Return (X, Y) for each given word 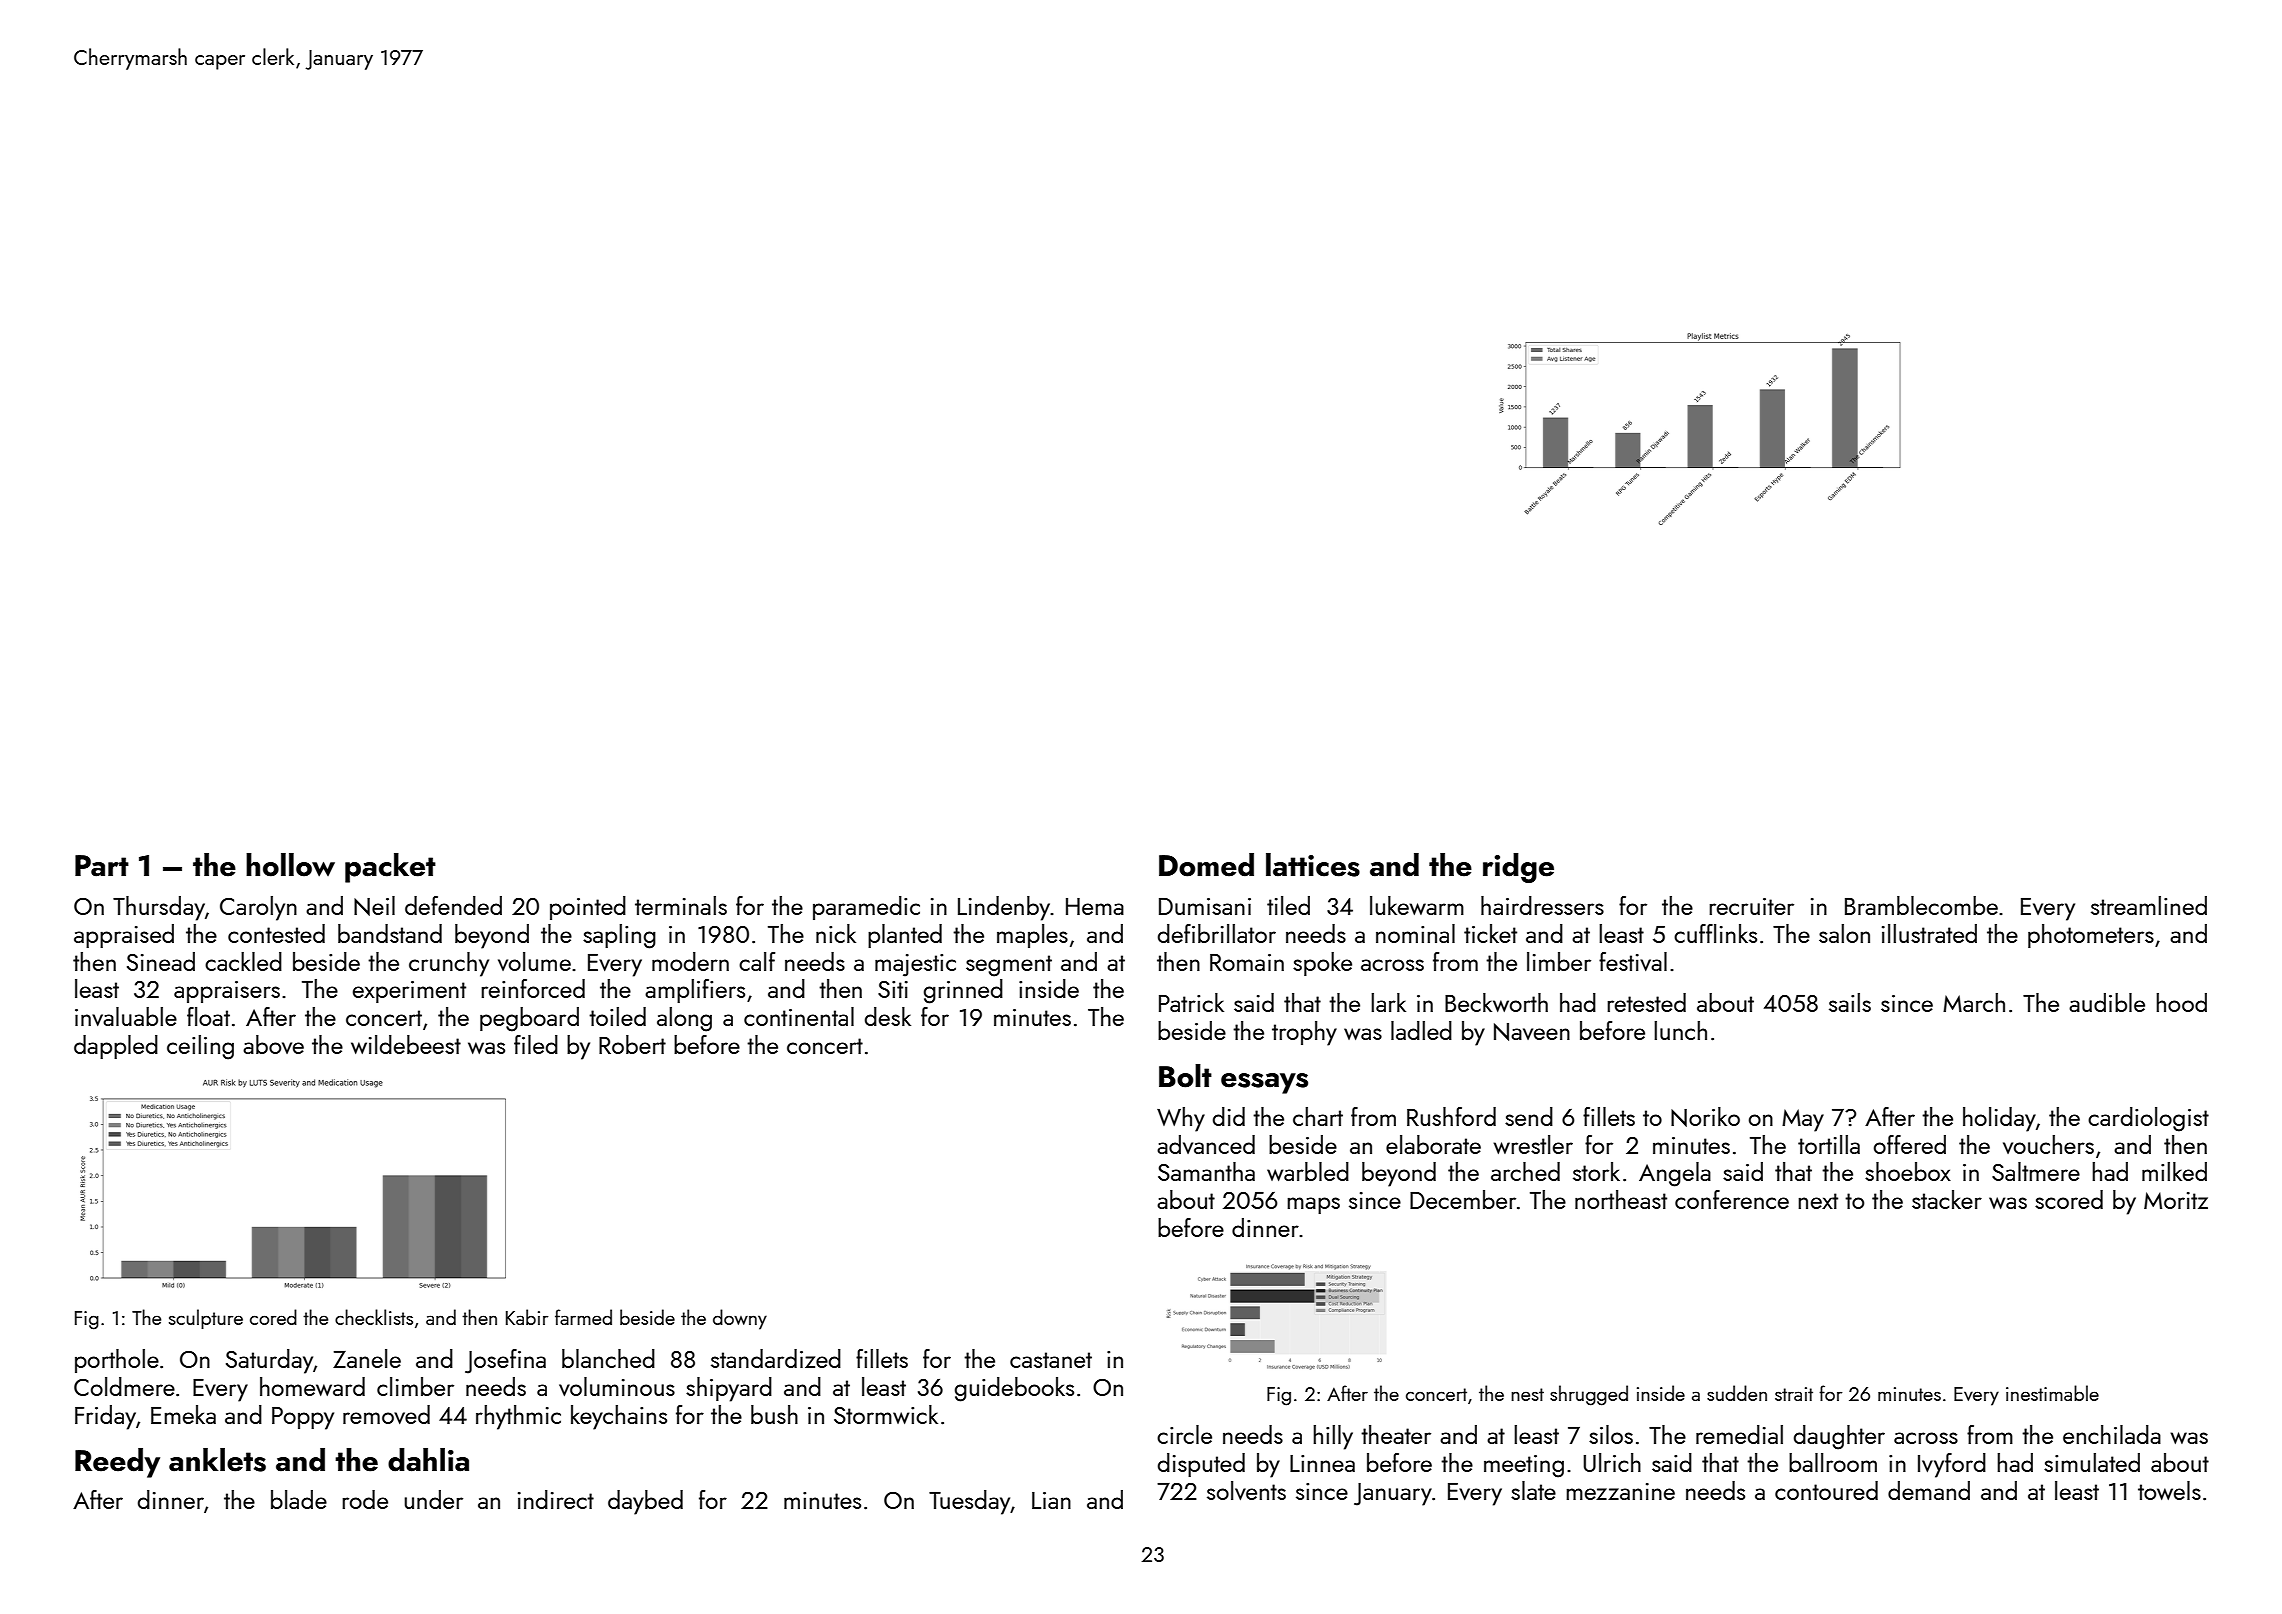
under (433, 1499)
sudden (1737, 1393)
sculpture (206, 1319)
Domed (1206, 865)
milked (2174, 1171)
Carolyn (258, 908)
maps (1313, 1205)
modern (690, 961)
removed (386, 1414)
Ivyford (1952, 1465)
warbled (1308, 1171)
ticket (1490, 933)
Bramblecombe (1921, 905)
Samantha (1206, 1171)
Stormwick (886, 1414)
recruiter (1751, 906)
